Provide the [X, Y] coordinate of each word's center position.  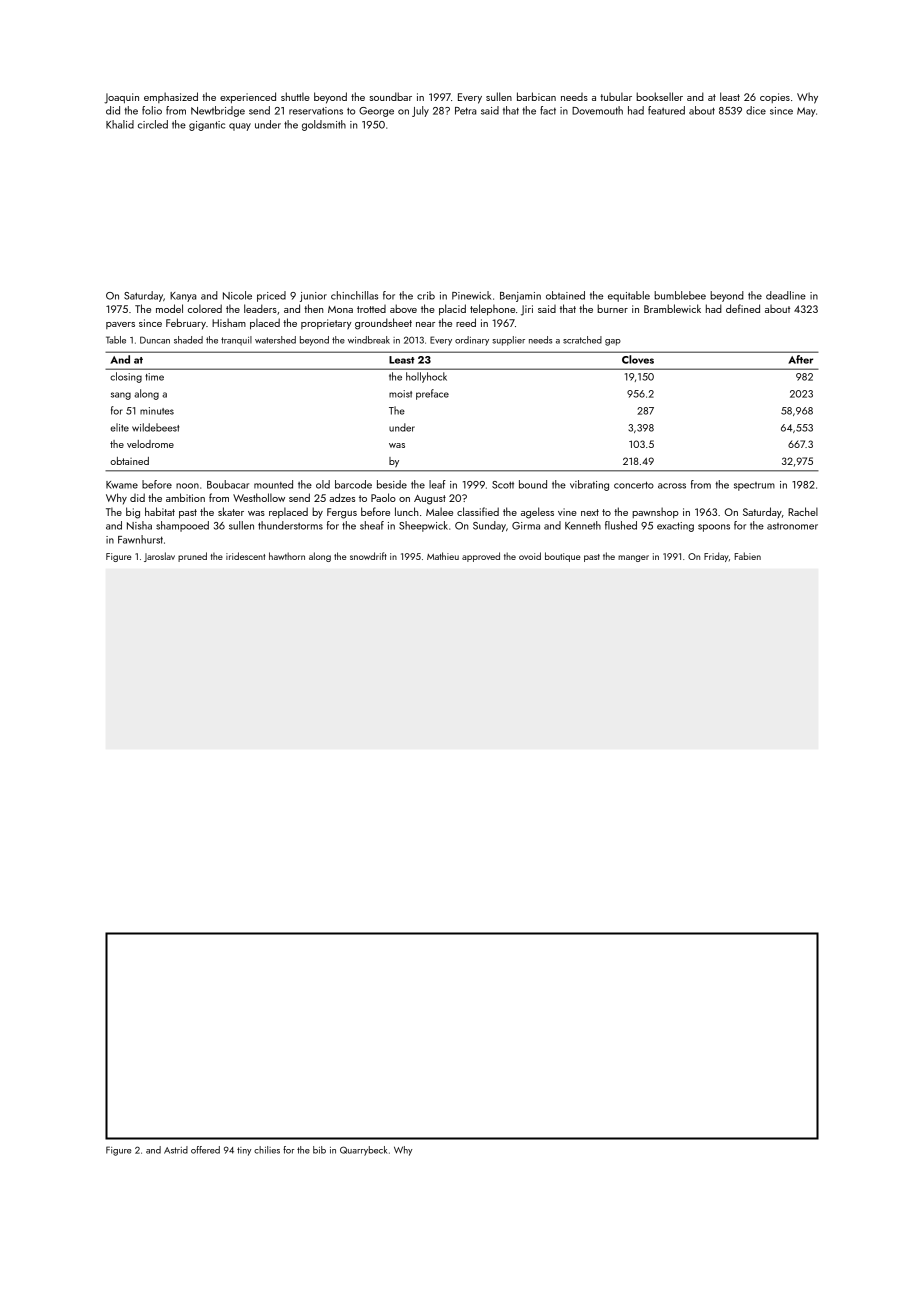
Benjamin [520, 297]
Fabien [748, 556]
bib [319, 1150]
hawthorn [287, 556]
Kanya [183, 297]
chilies [267, 1150]
